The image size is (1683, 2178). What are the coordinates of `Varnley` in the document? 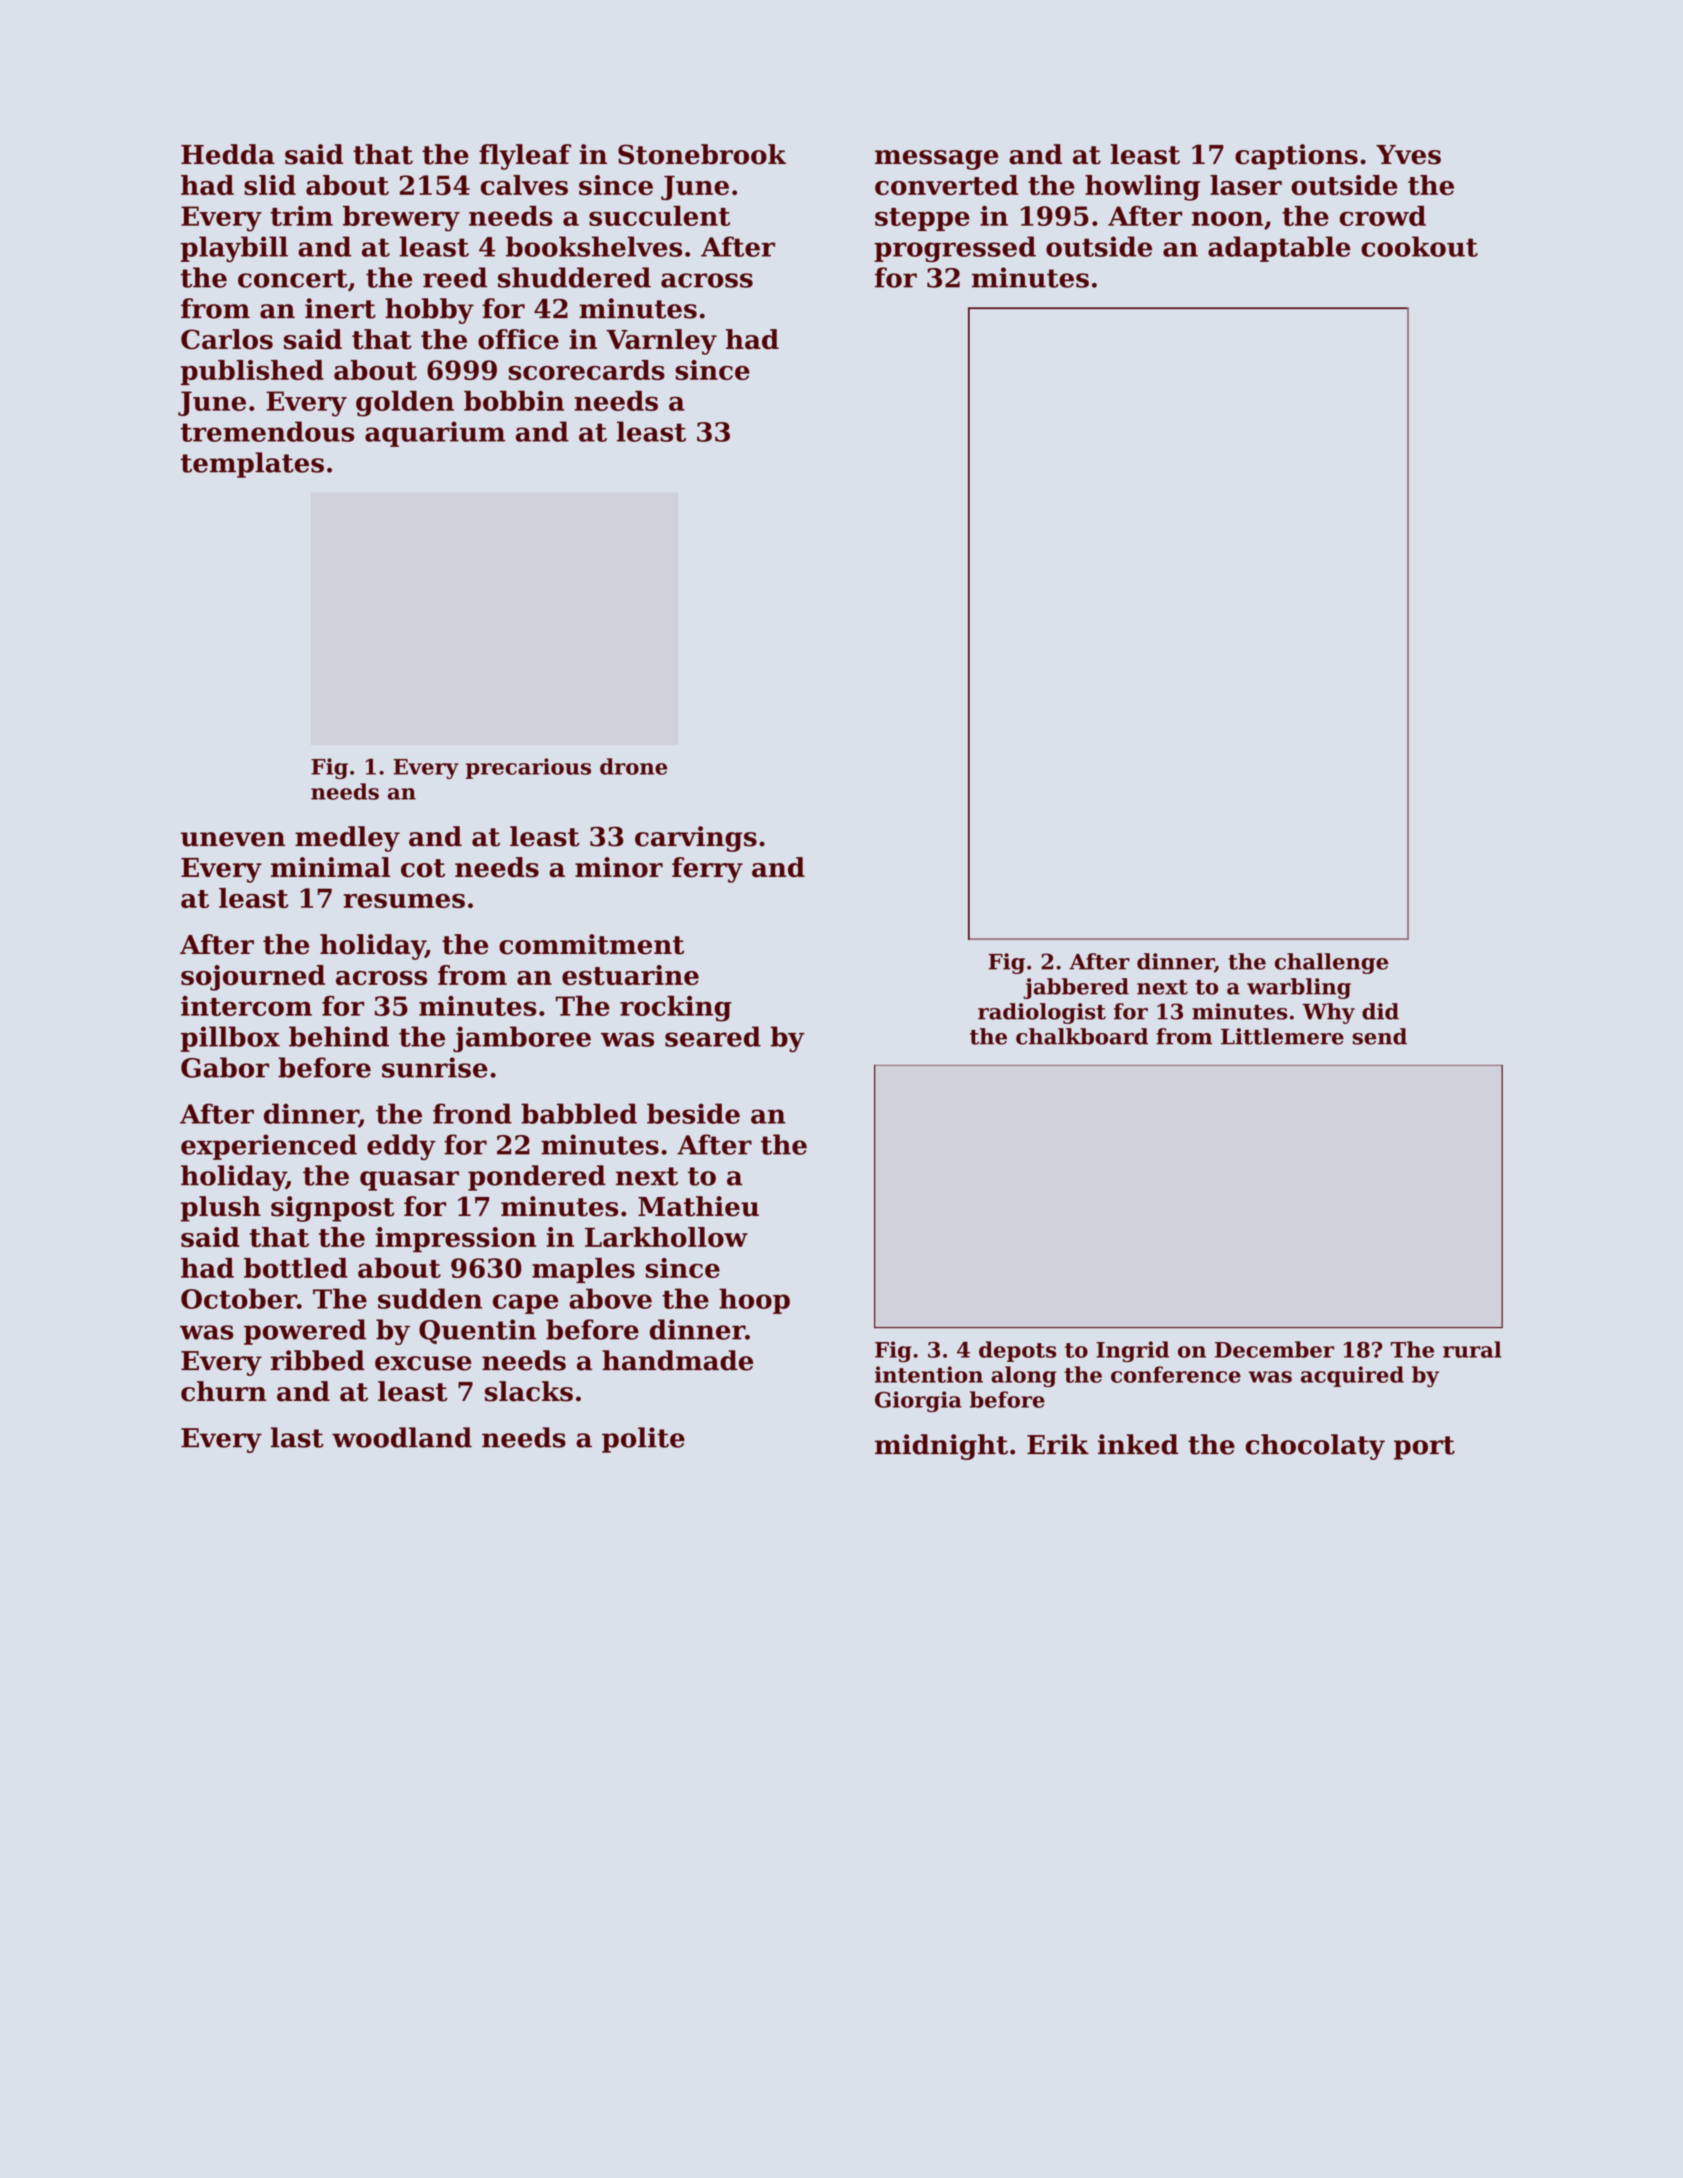 It's located at (661, 342).
